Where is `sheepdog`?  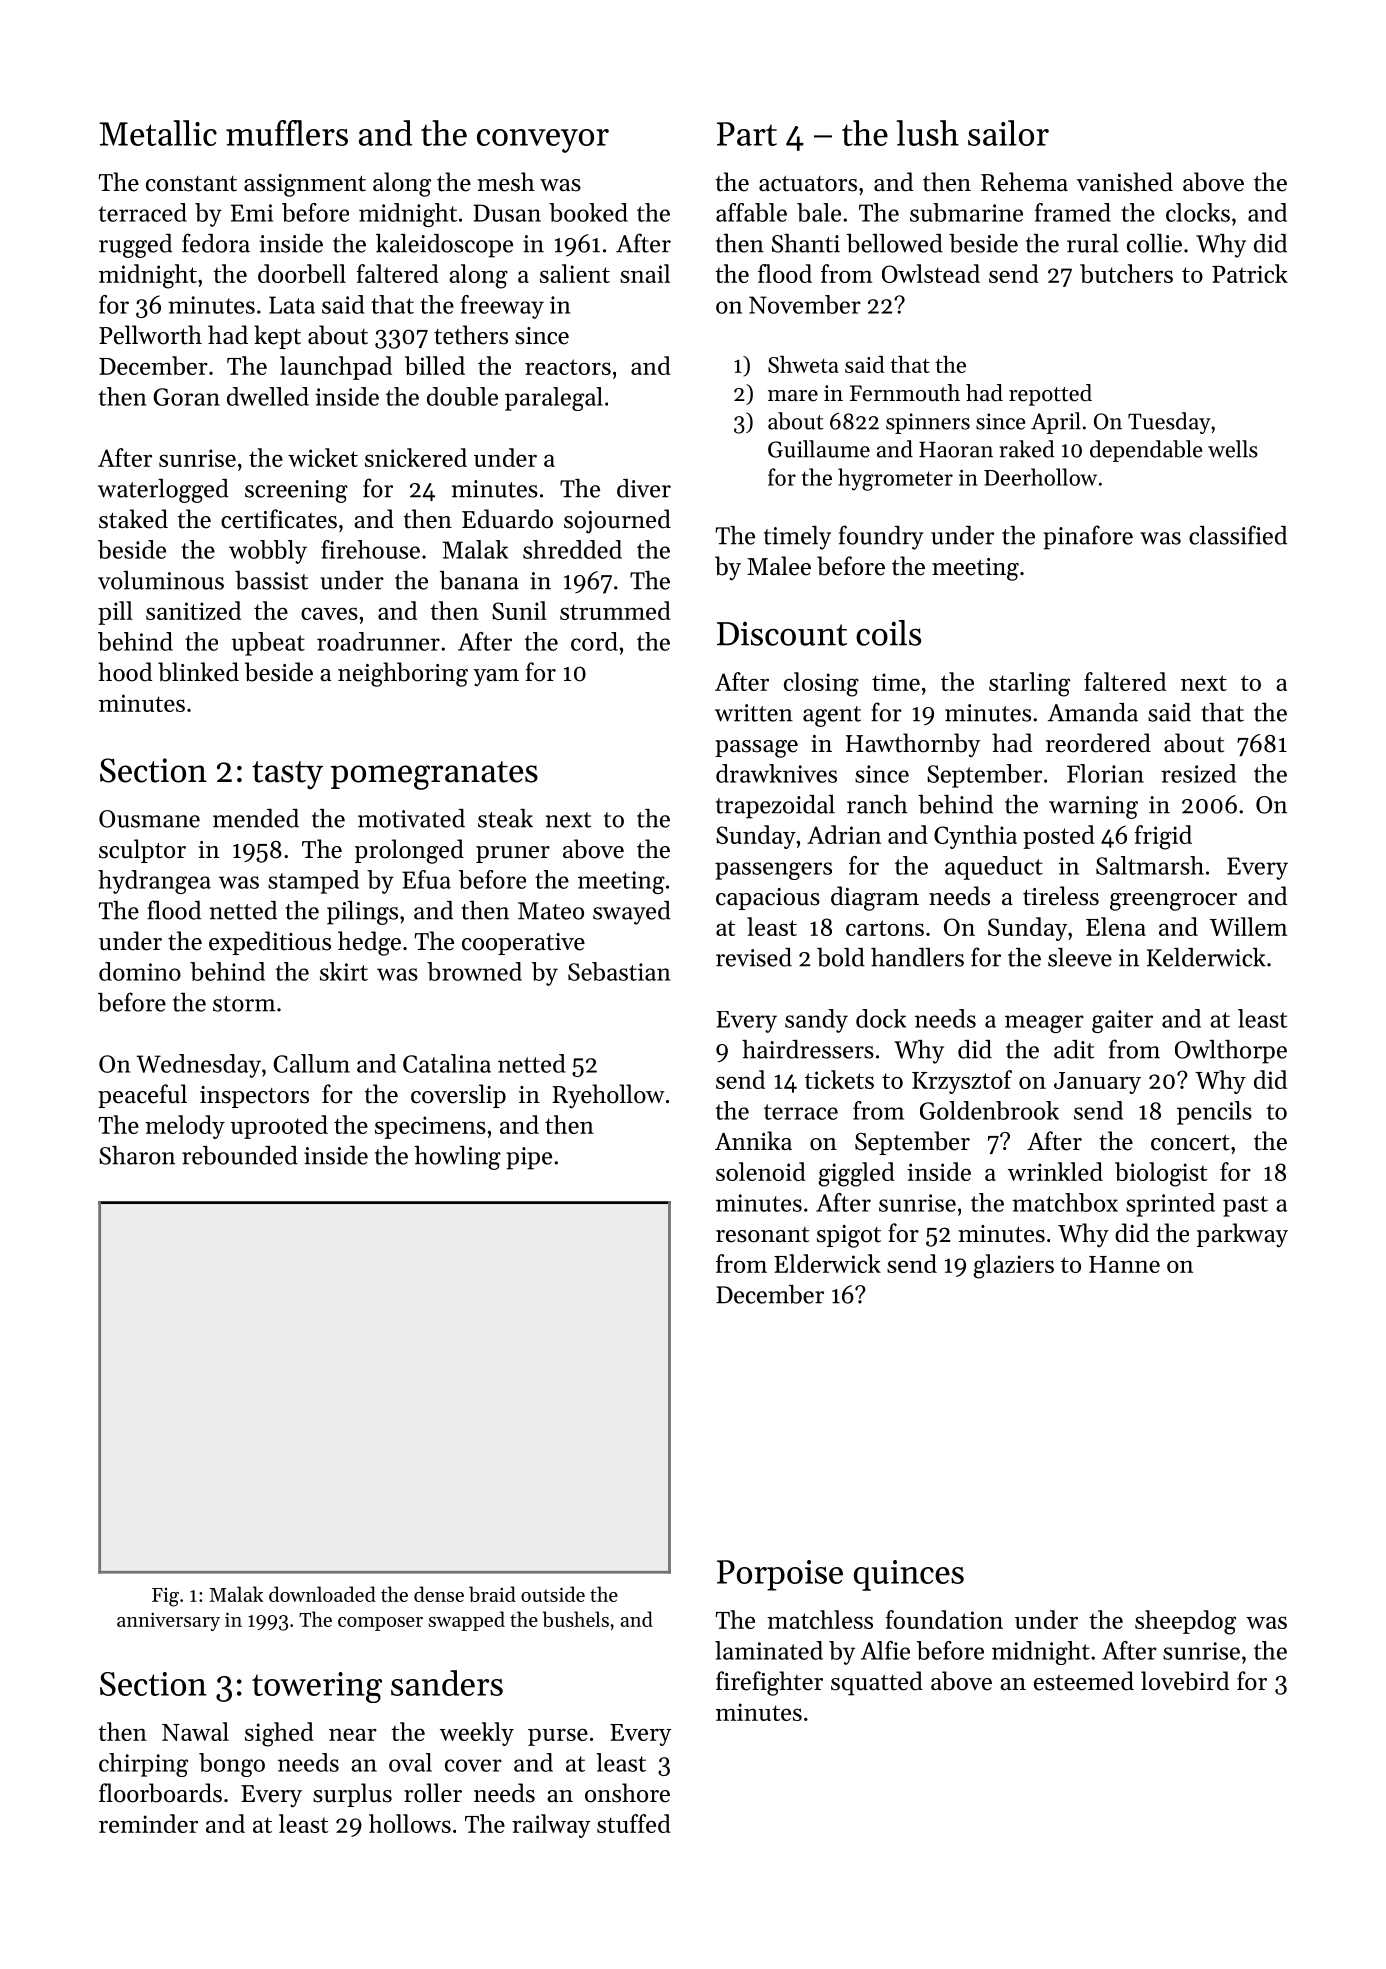 sheepdog is located at coordinates (1185, 1622).
